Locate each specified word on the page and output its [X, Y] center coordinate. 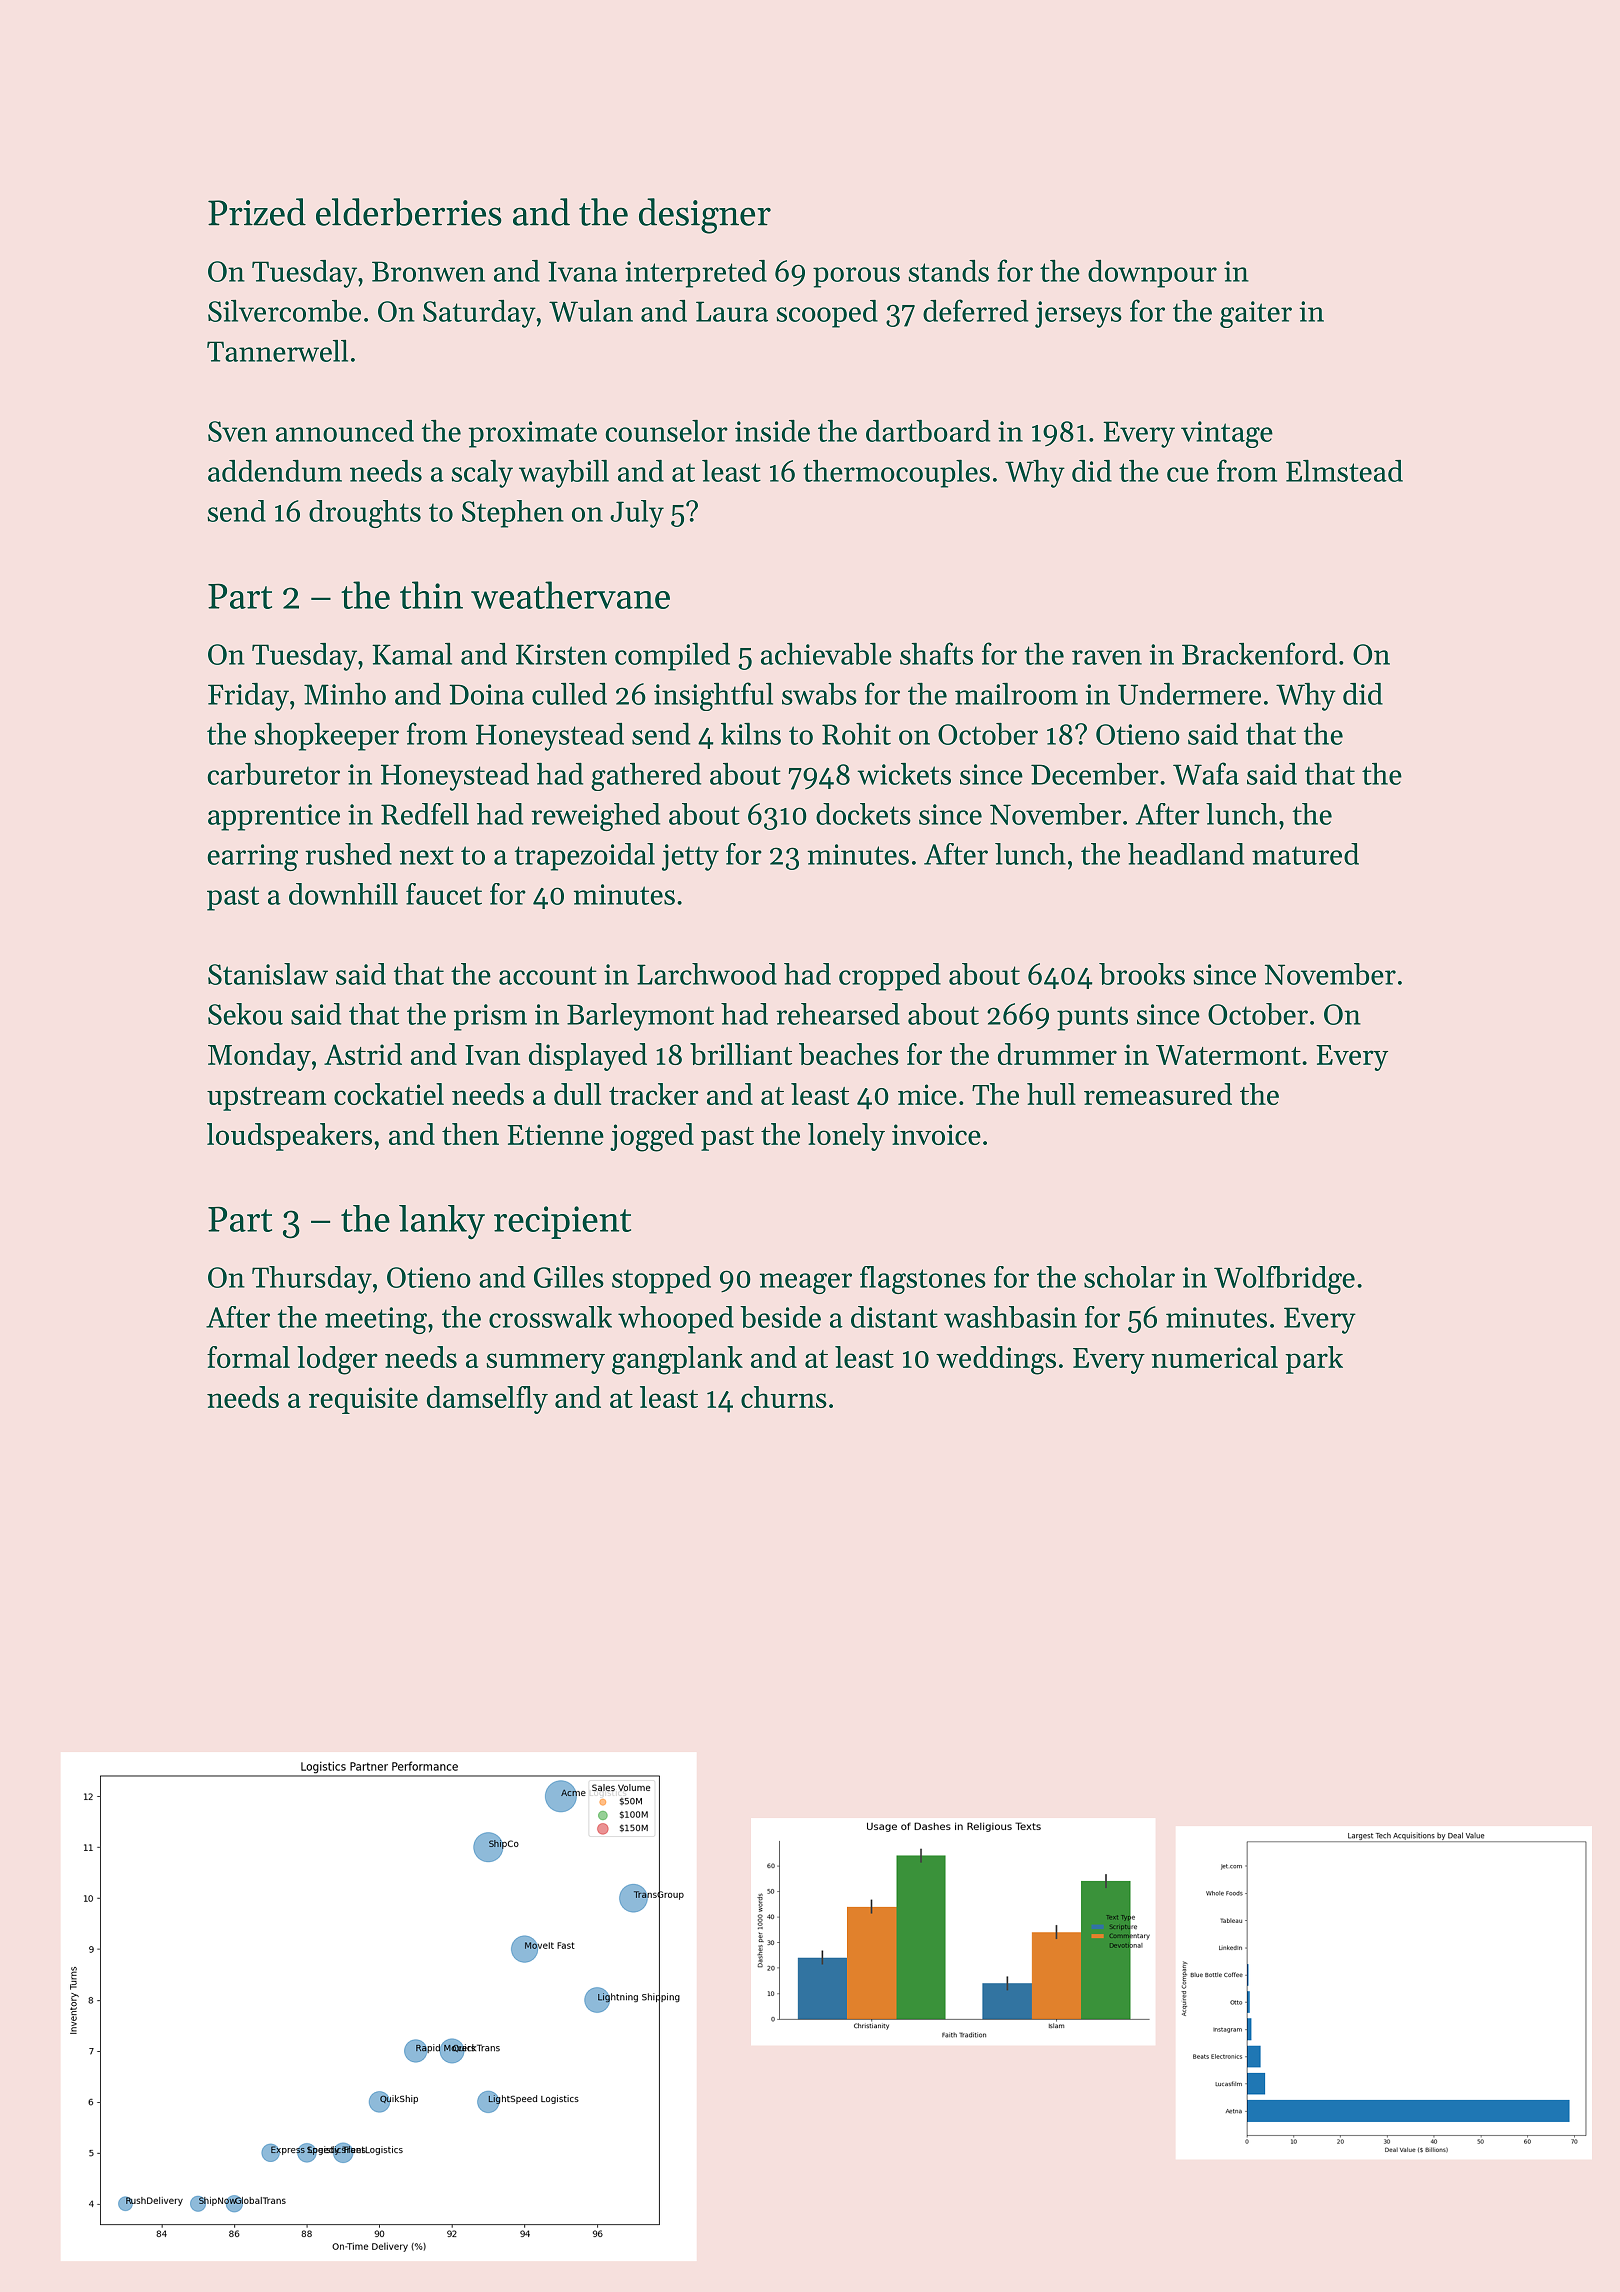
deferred [975, 310]
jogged [652, 1137]
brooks [1142, 974]
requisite [363, 1400]
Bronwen [428, 271]
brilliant [741, 1054]
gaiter [1256, 314]
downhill [343, 894]
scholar [1129, 1277]
